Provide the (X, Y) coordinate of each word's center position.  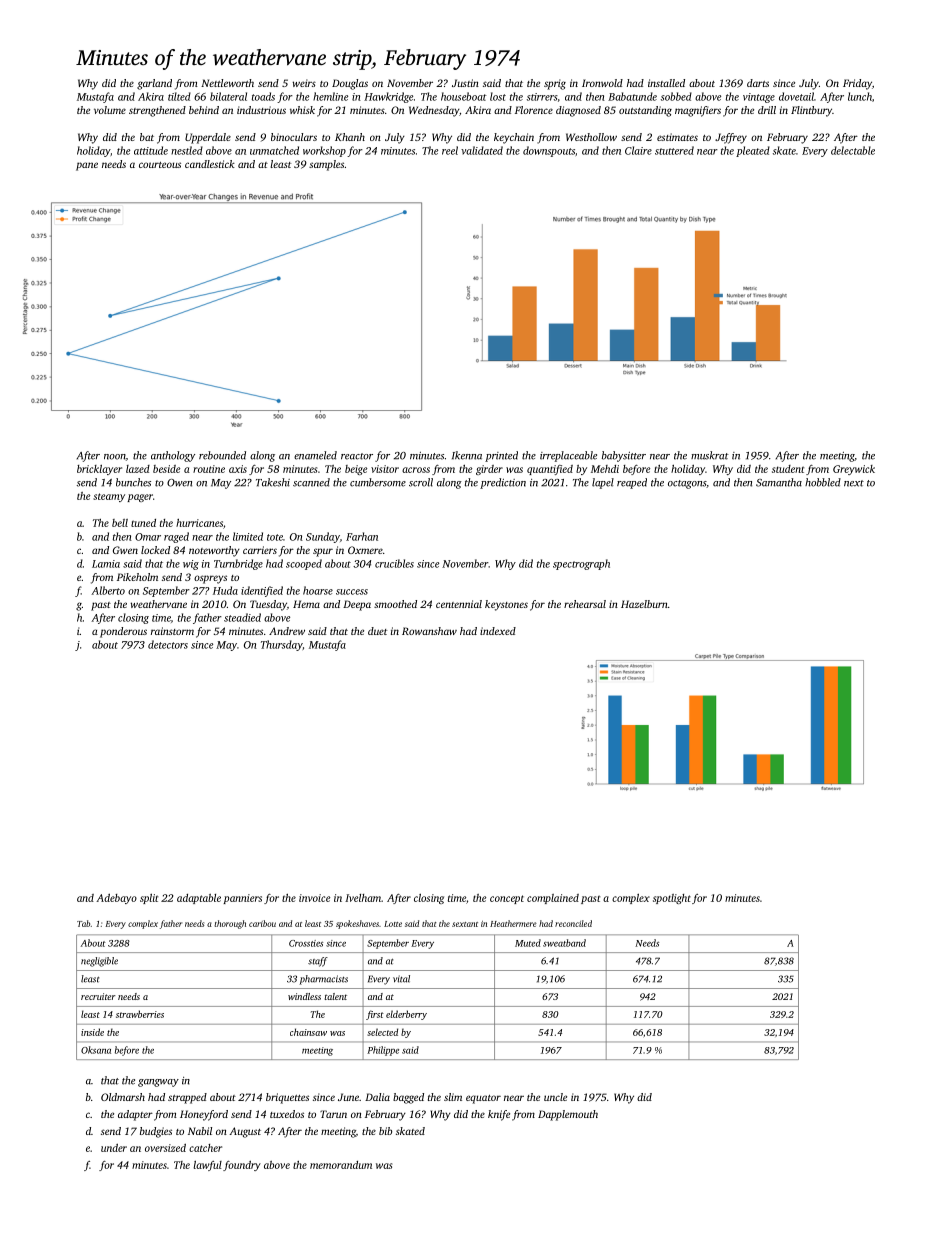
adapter (135, 1115)
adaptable (199, 899)
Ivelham (363, 898)
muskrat (710, 455)
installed (666, 83)
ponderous (123, 632)
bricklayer (99, 470)
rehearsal (585, 604)
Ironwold (602, 83)
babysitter (624, 456)
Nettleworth (227, 83)
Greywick (854, 470)
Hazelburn (644, 604)
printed (501, 456)
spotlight (672, 899)
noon (115, 457)
